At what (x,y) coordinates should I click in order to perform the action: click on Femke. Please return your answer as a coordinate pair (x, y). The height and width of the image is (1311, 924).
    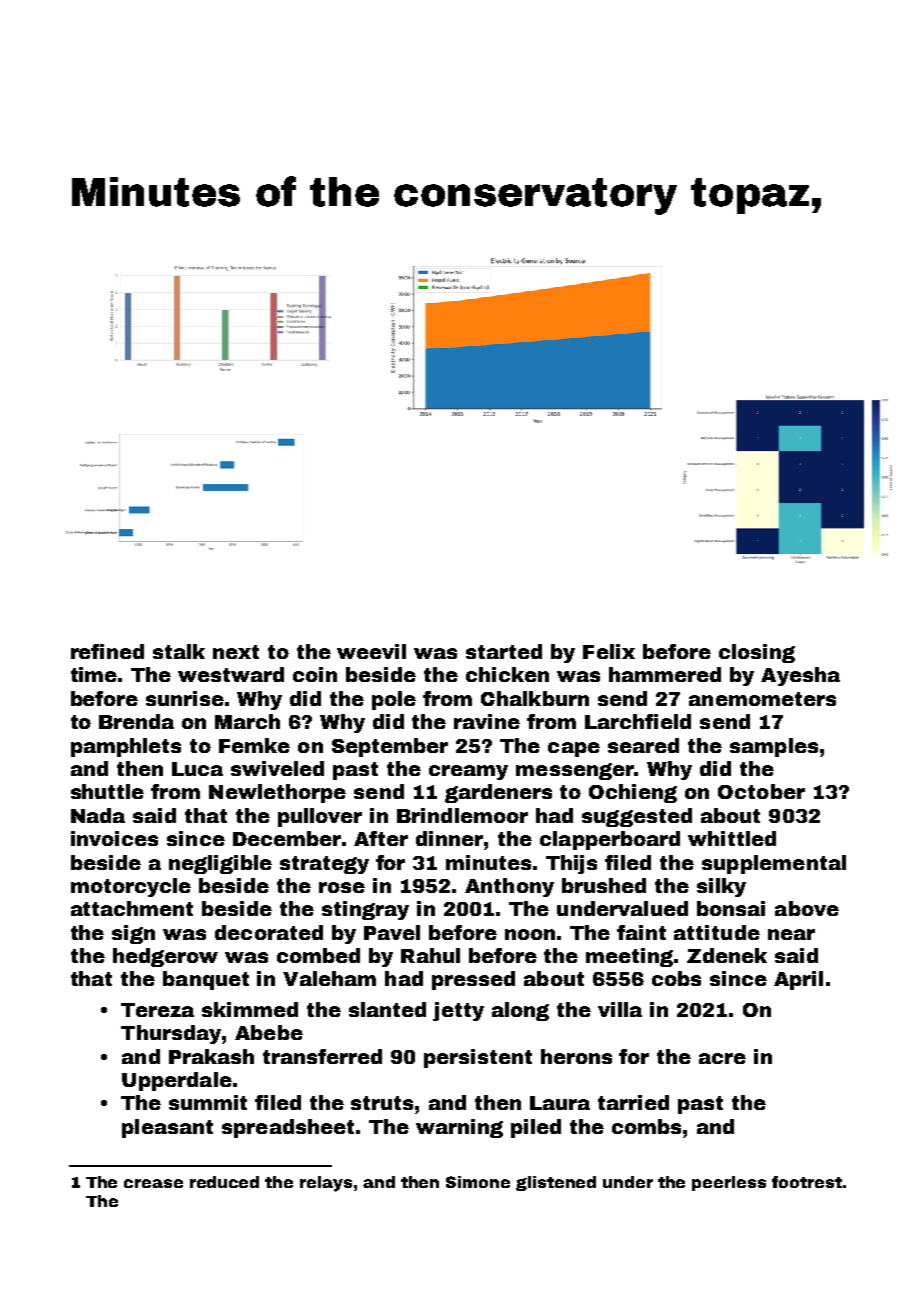
    Looking at the image, I should click on (254, 745).
